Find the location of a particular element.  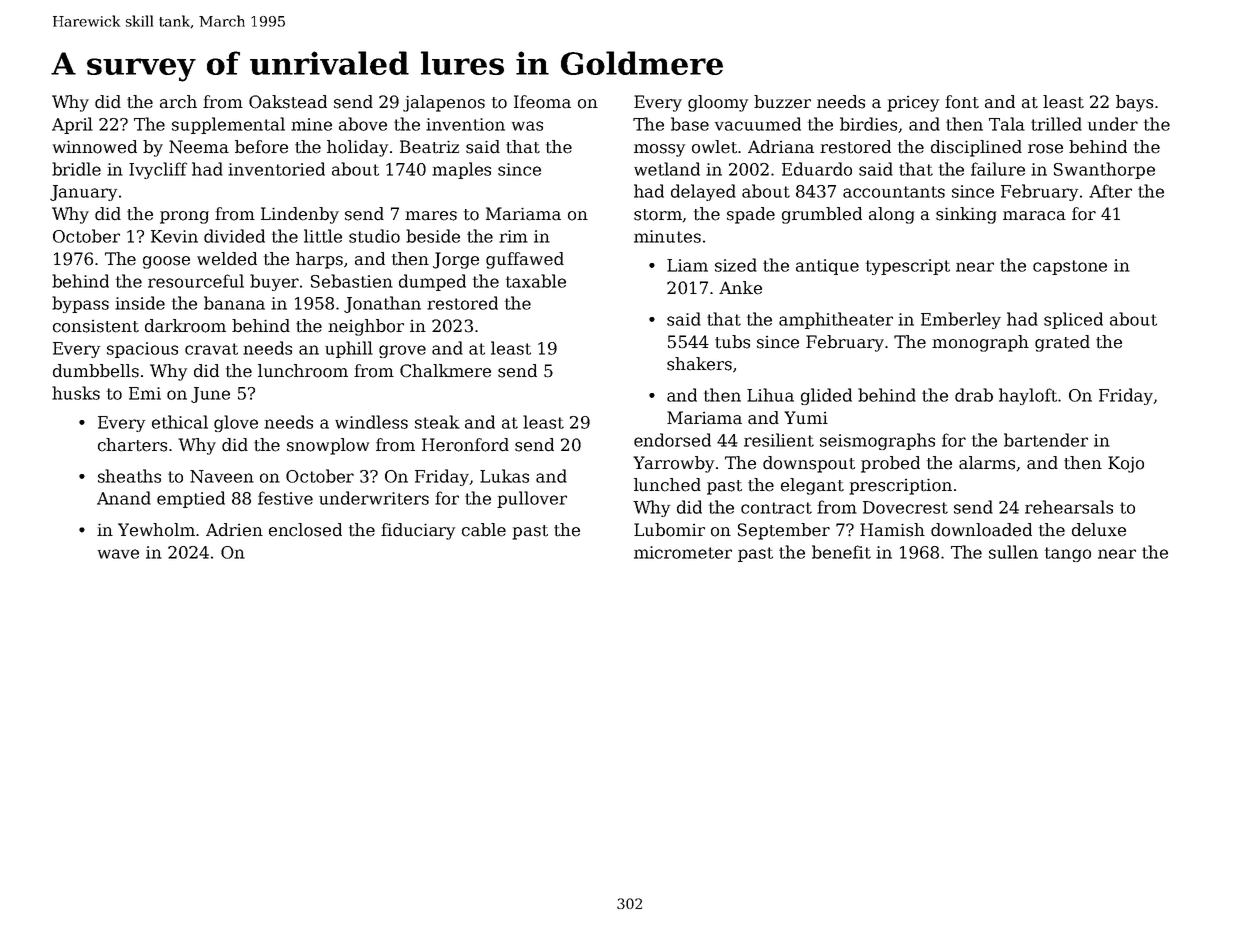

shakers is located at coordinates (699, 364).
